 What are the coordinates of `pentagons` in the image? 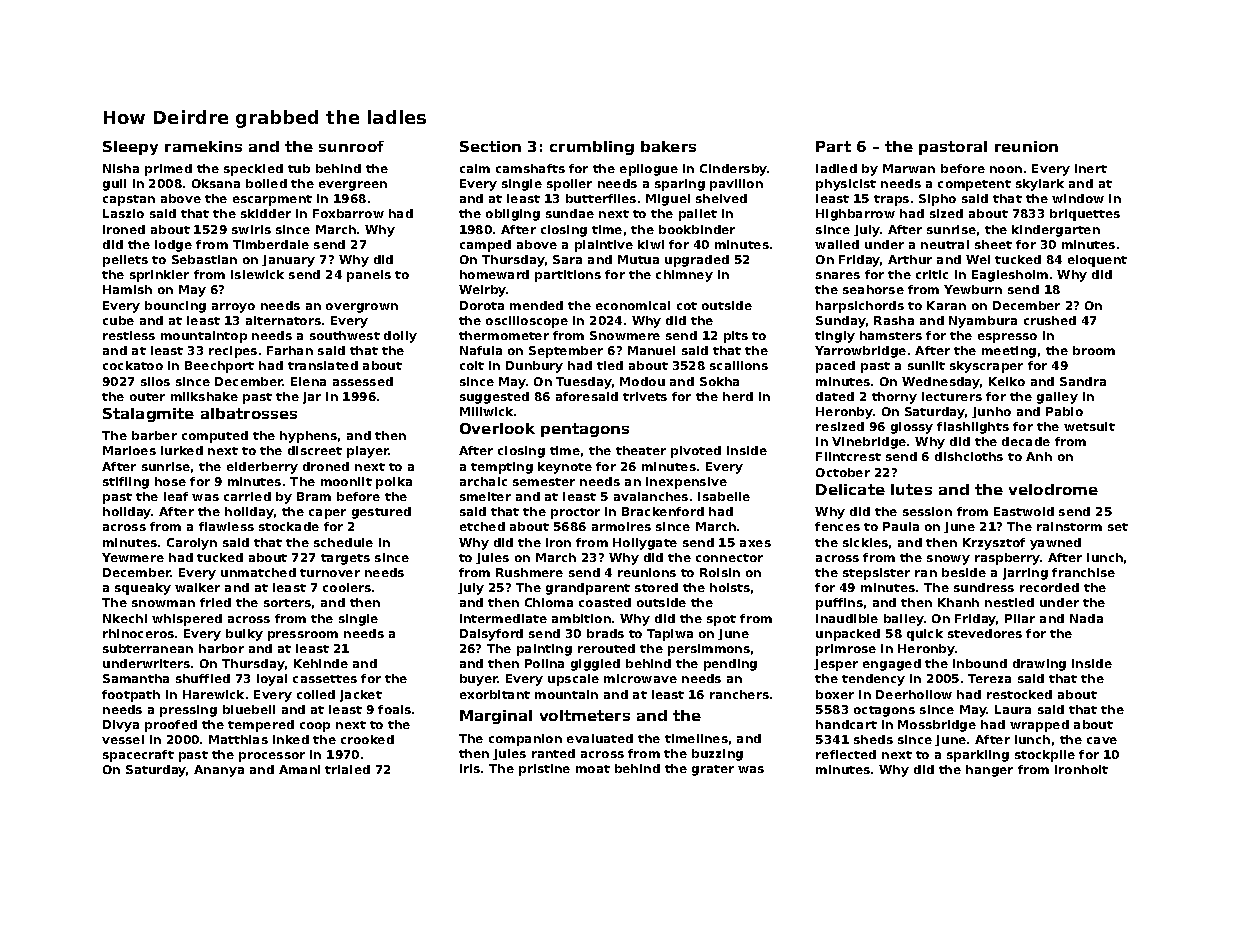 It's located at (585, 430).
